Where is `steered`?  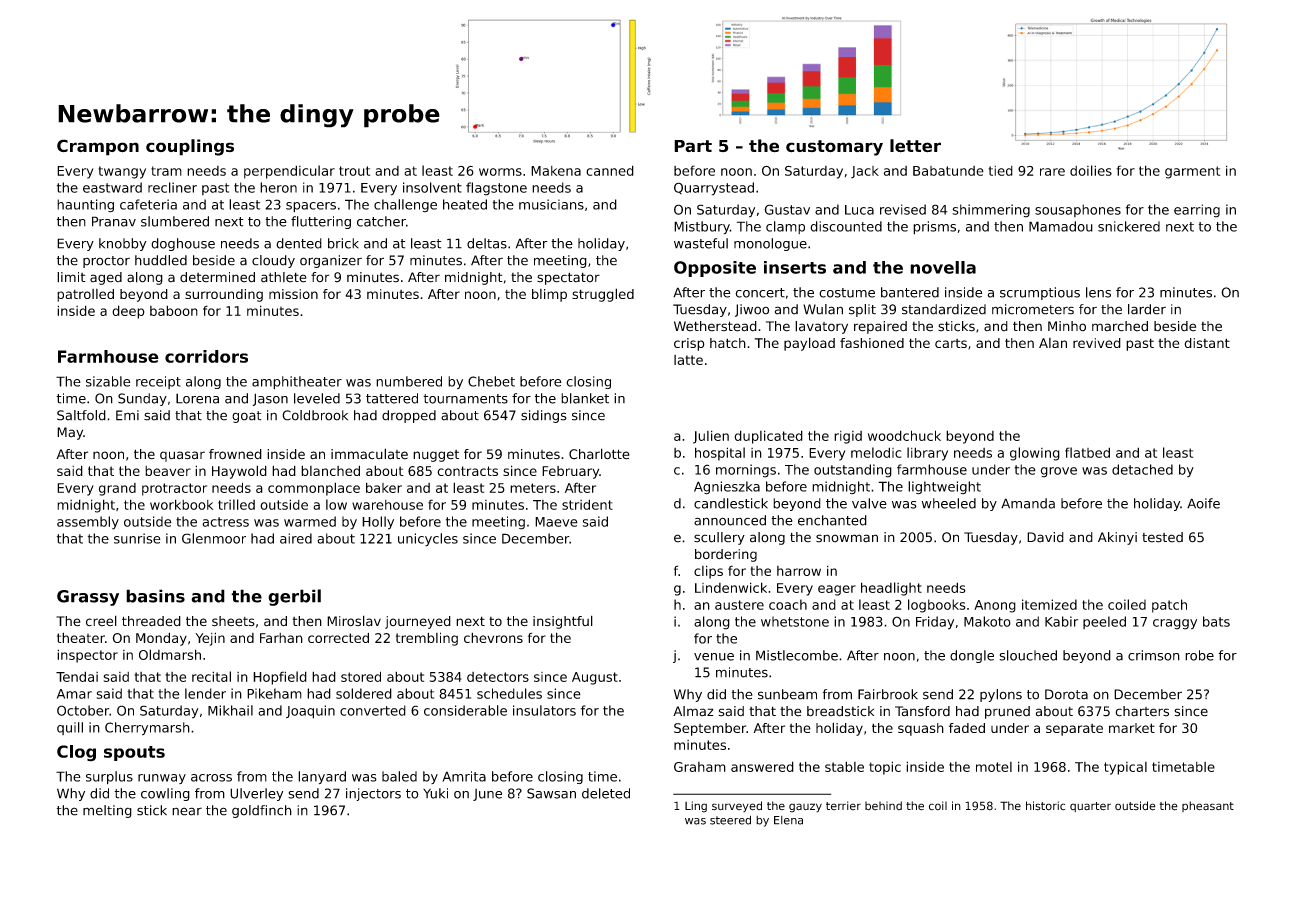
steered is located at coordinates (730, 820).
